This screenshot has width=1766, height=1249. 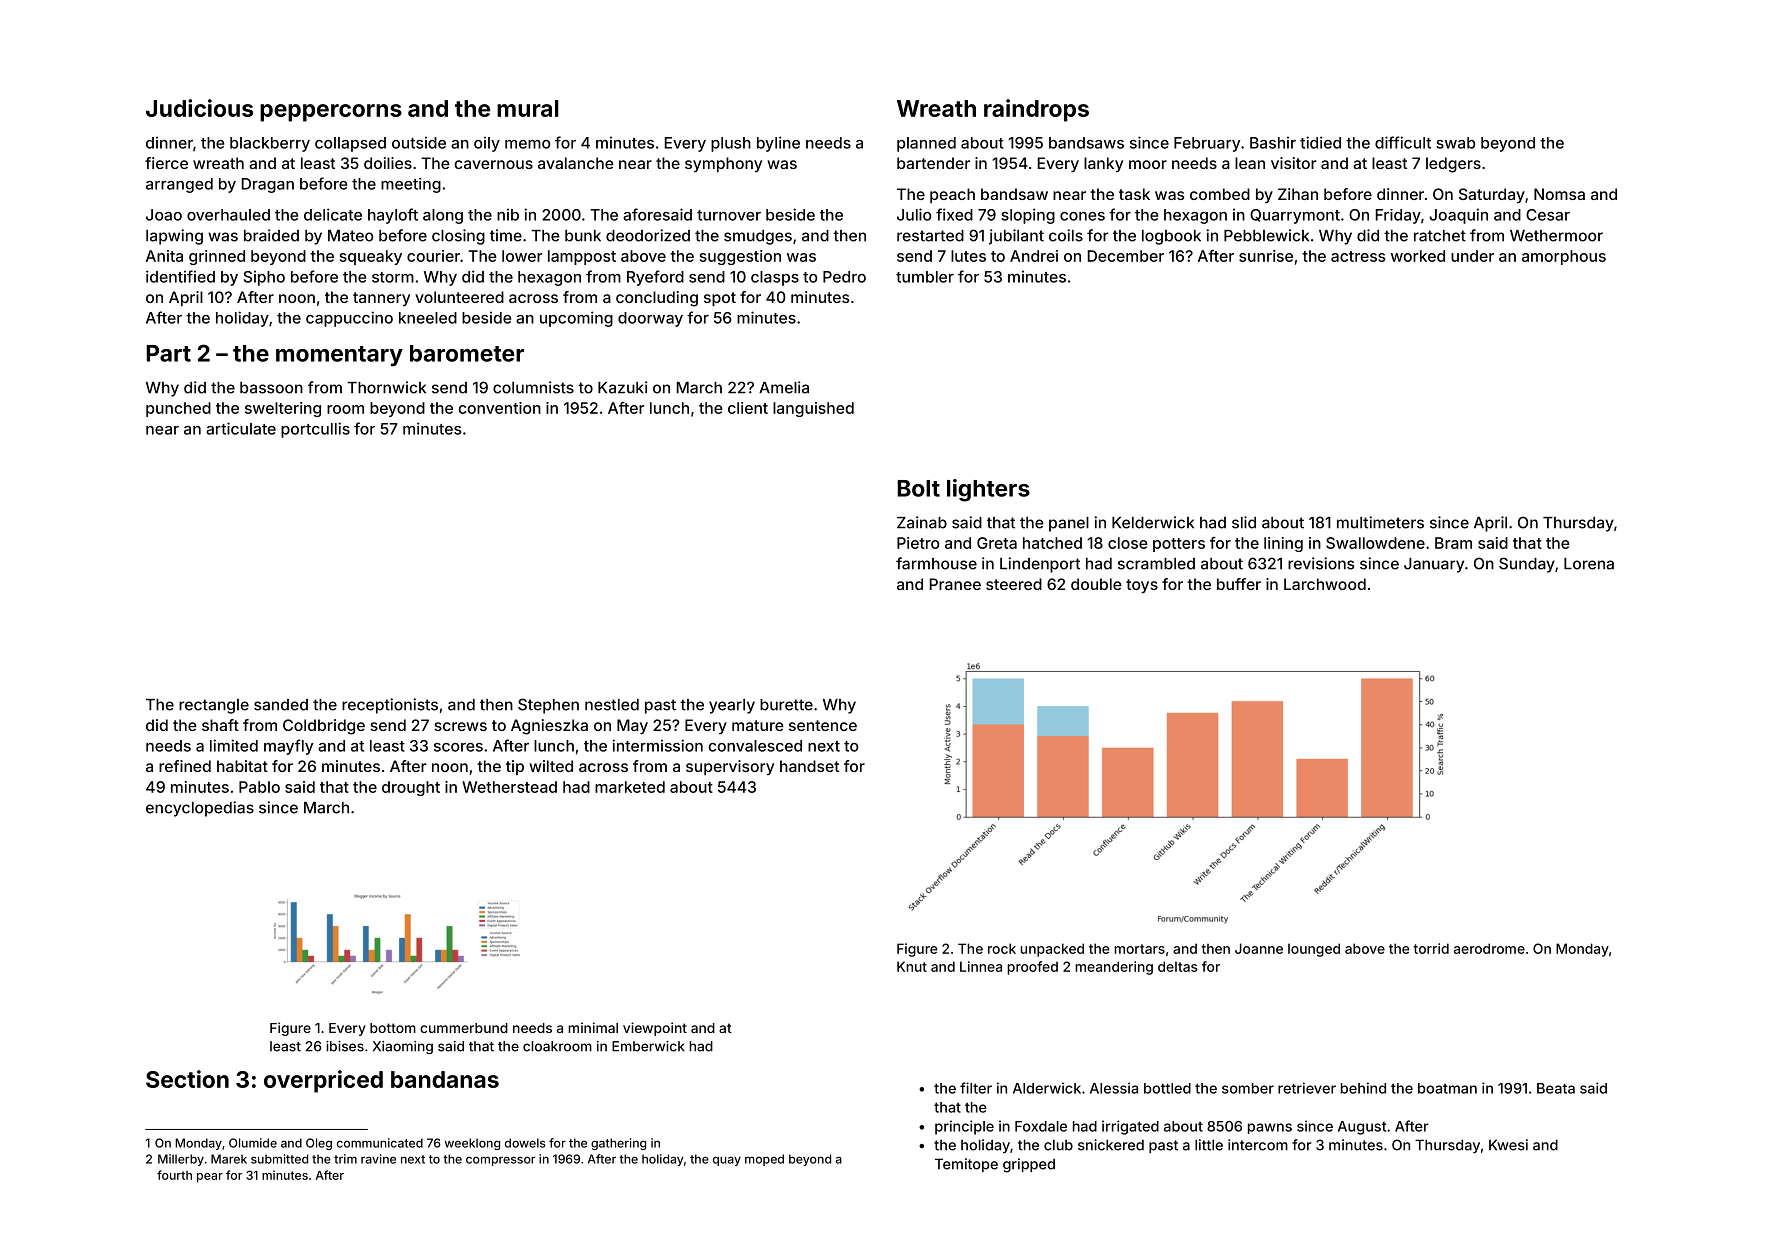 What do you see at coordinates (331, 113) in the screenshot?
I see `peppercorns` at bounding box center [331, 113].
